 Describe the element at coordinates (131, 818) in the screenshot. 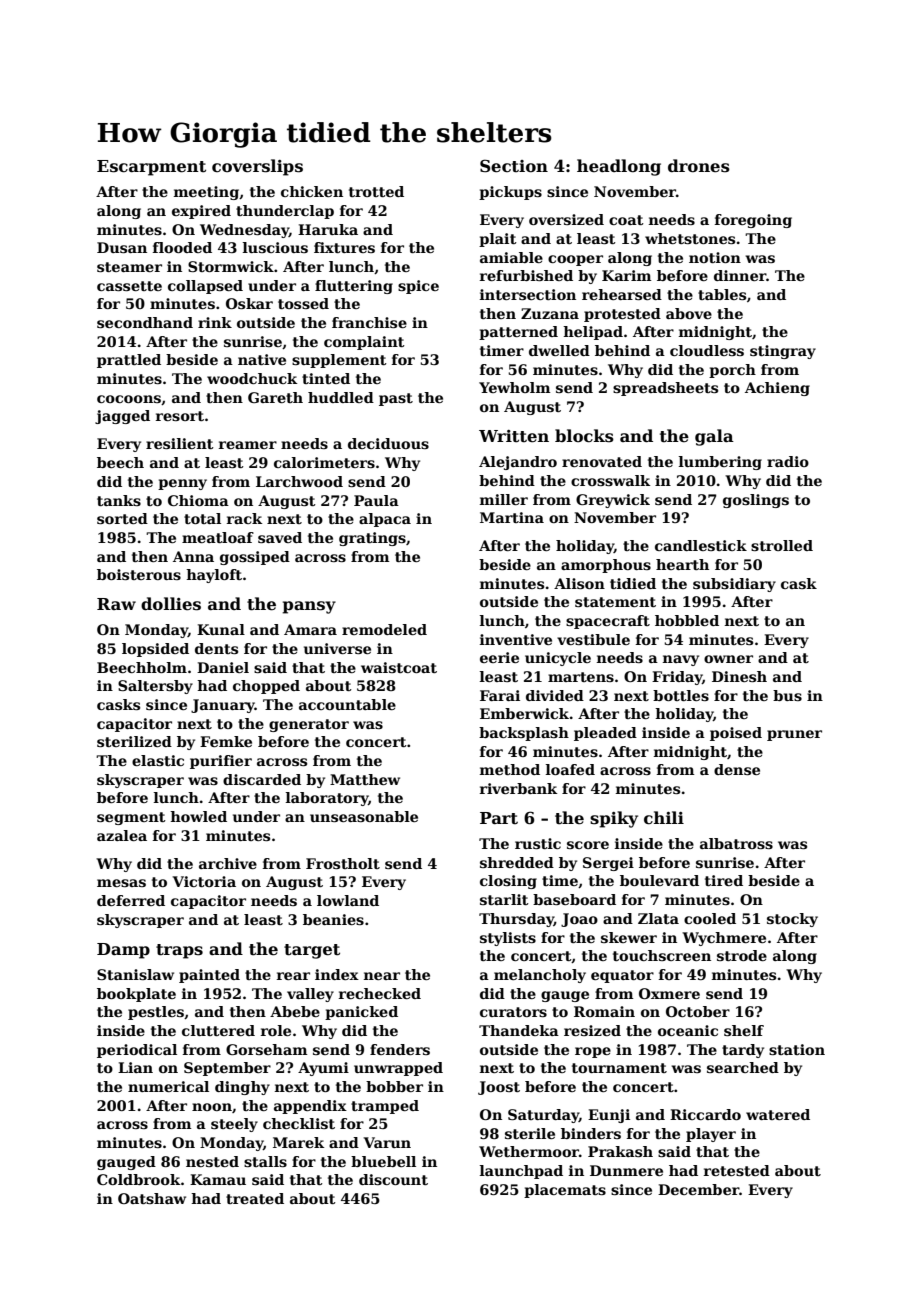

I see `segment` at that location.
